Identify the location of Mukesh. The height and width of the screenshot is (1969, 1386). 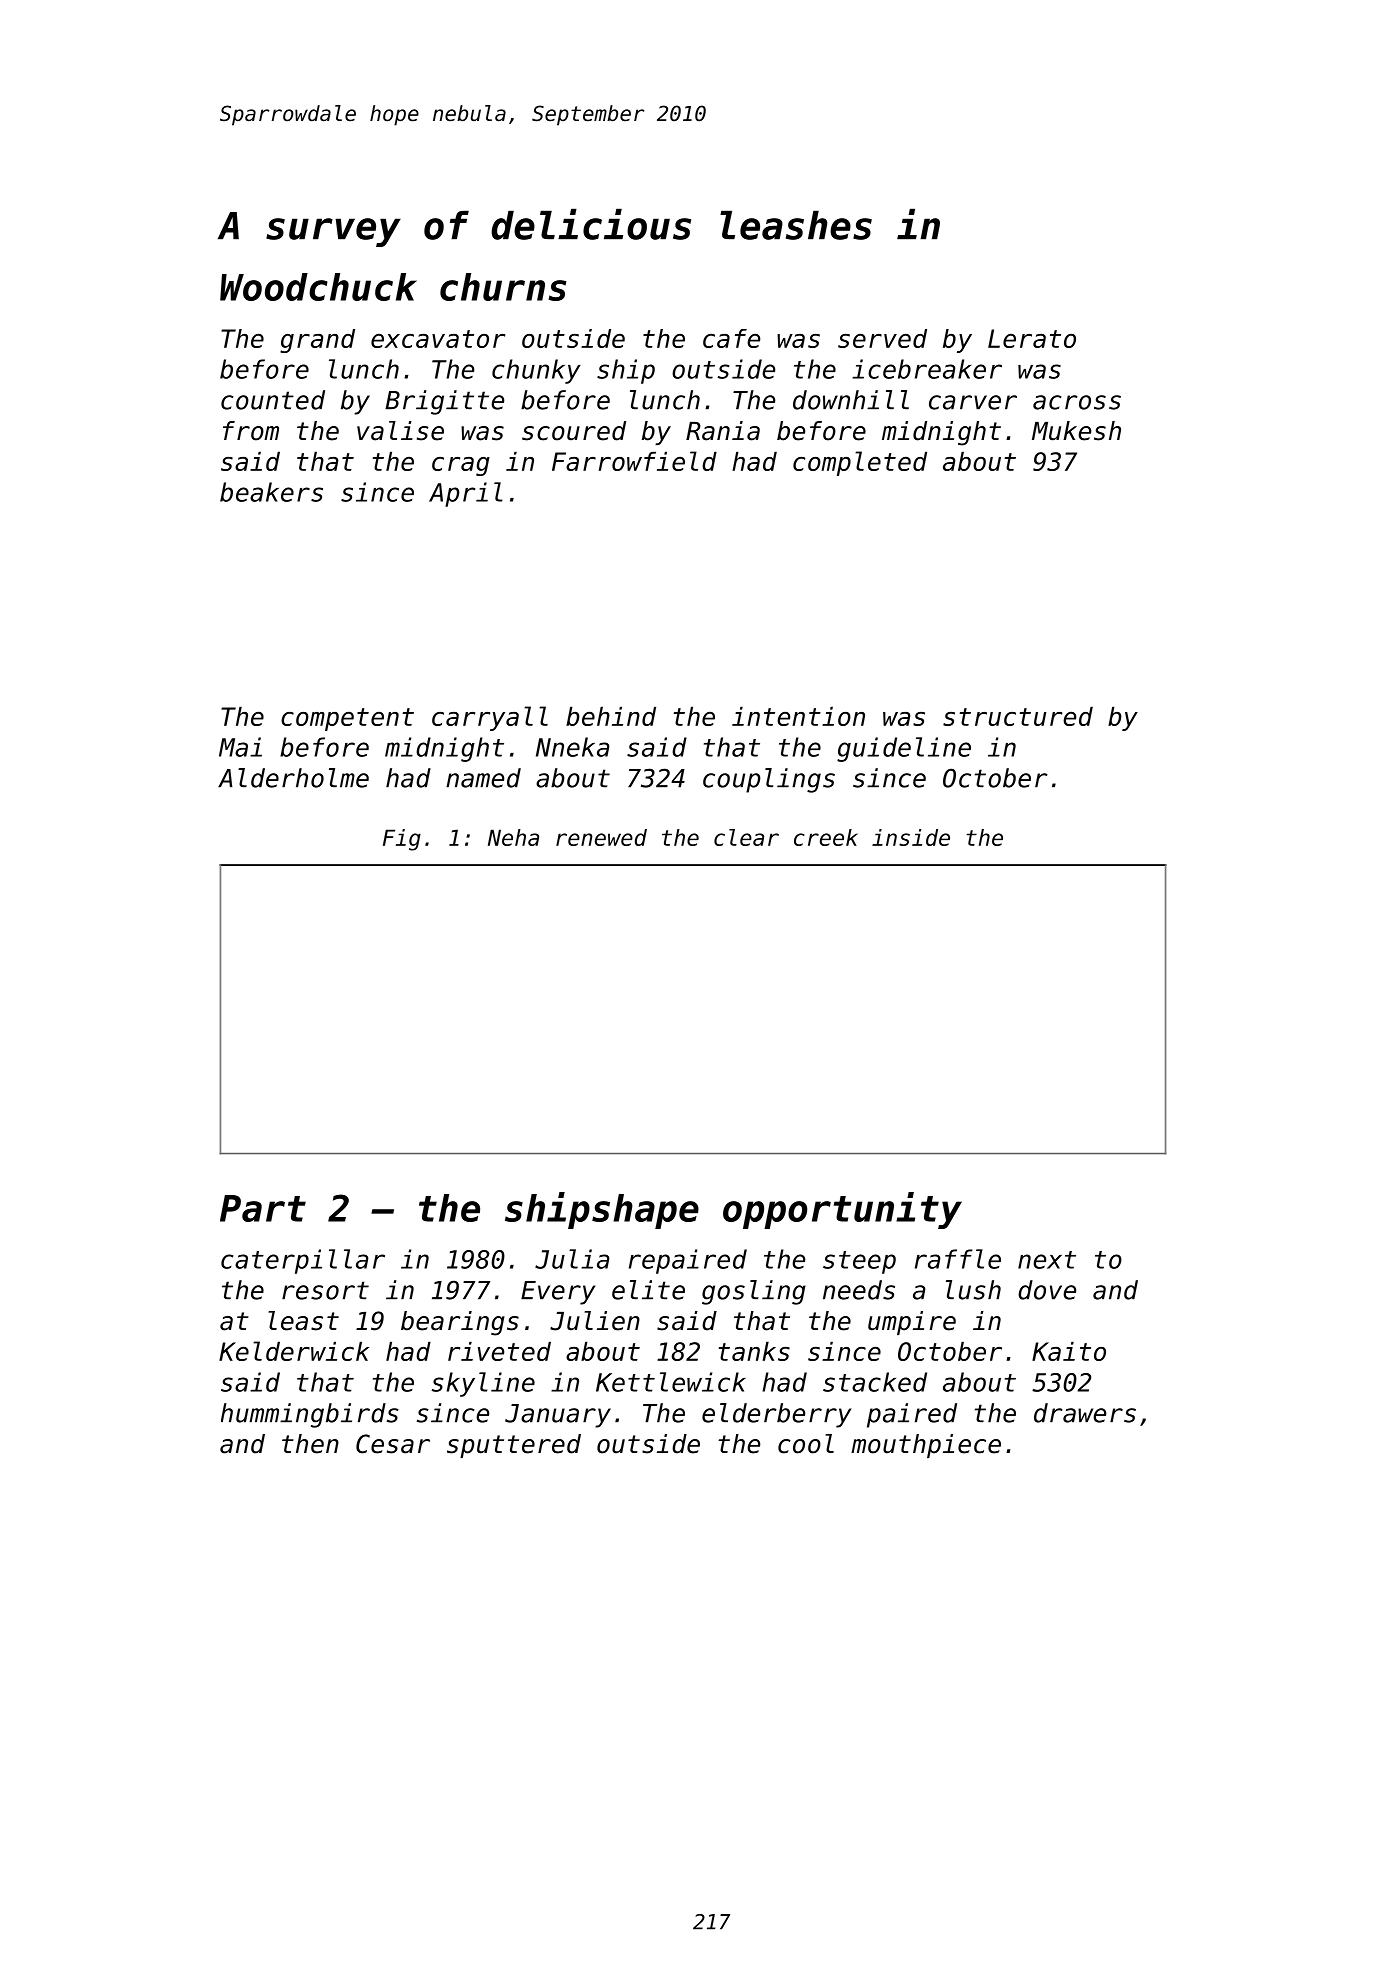
(1076, 431).
